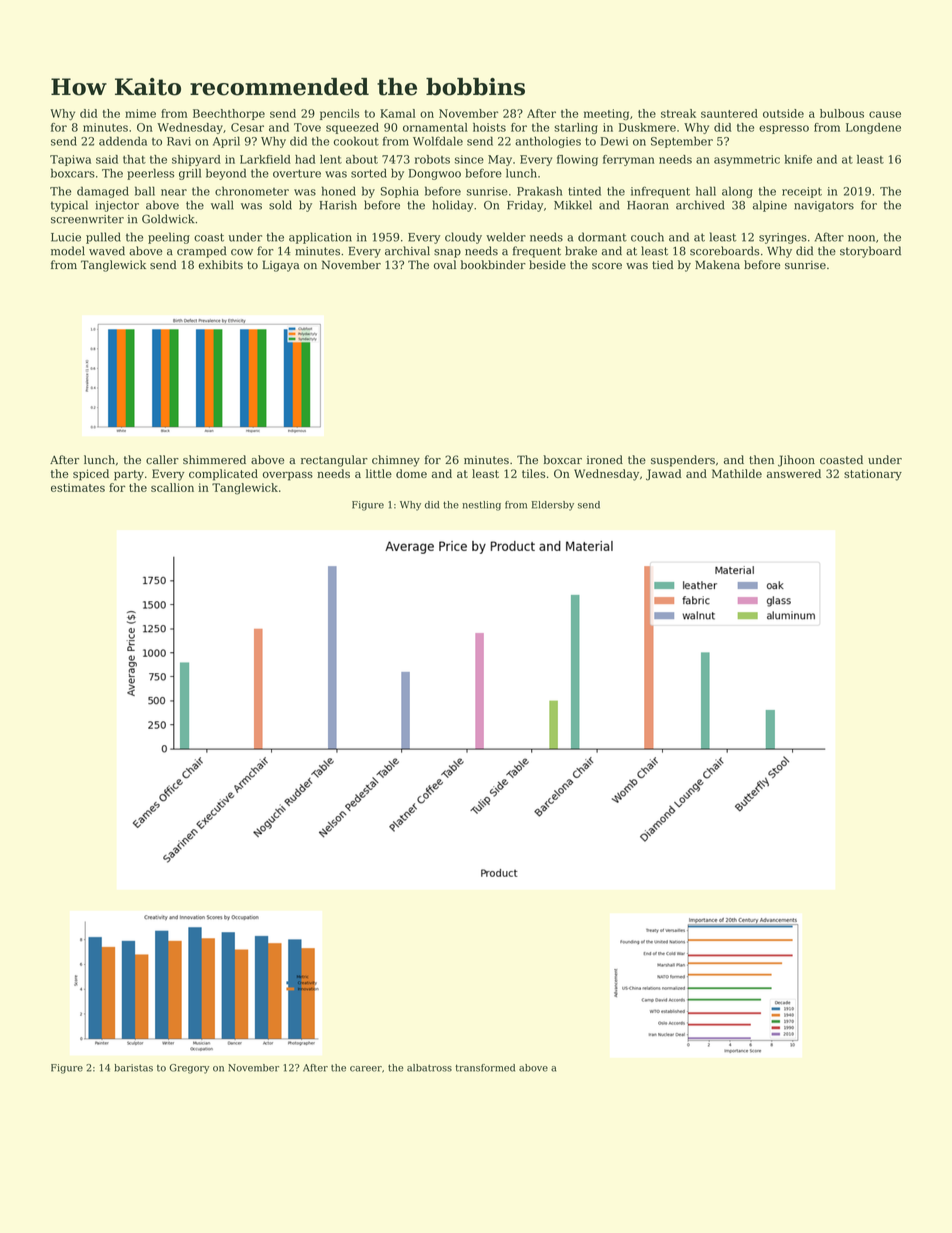 Image resolution: width=952 pixels, height=1233 pixels. I want to click on brake, so click(581, 251).
